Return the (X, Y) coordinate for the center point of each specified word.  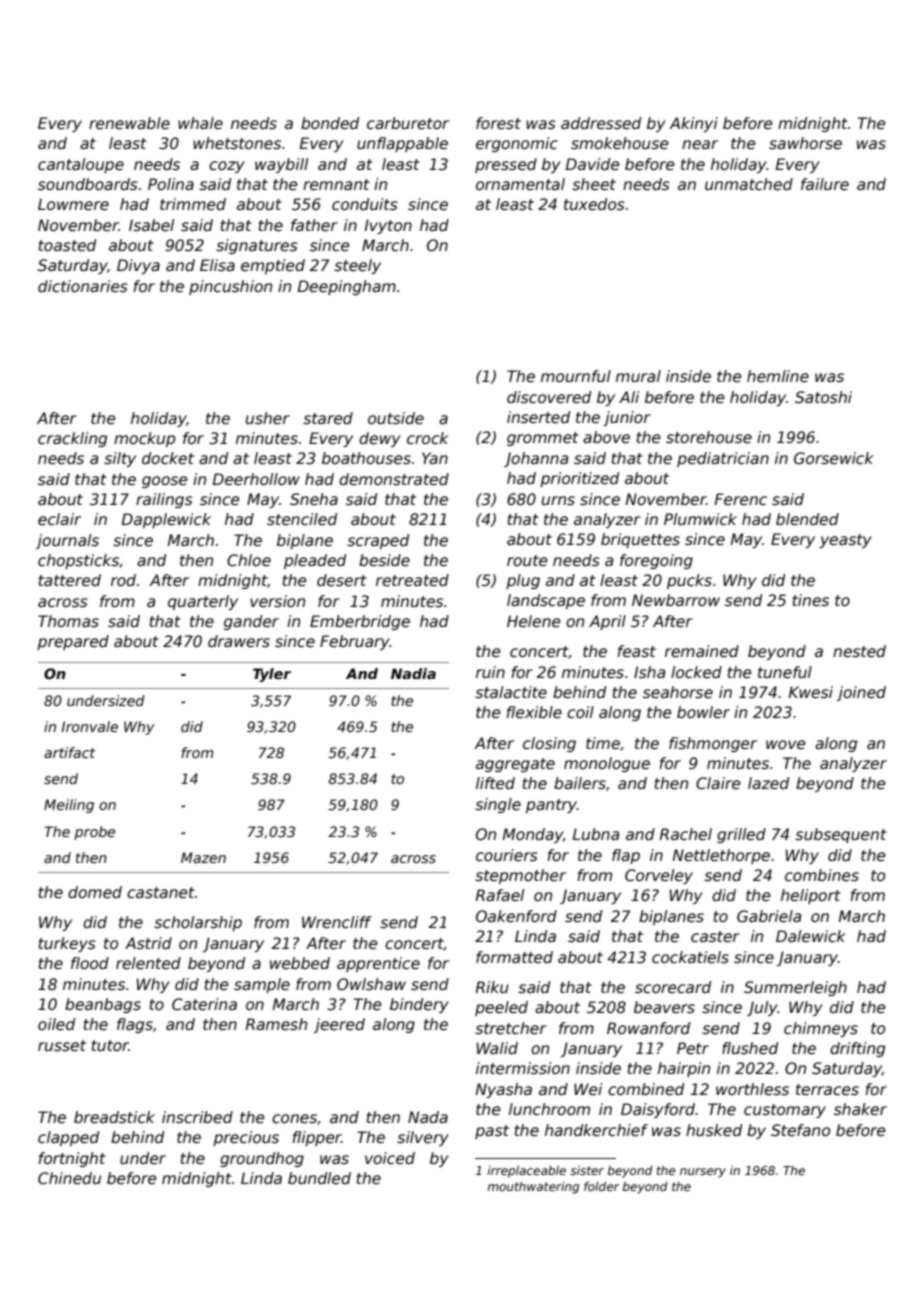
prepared (73, 642)
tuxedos (594, 204)
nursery (703, 1173)
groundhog (262, 1159)
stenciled (302, 519)
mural (638, 376)
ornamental (520, 184)
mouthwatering (533, 1188)
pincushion (230, 287)
